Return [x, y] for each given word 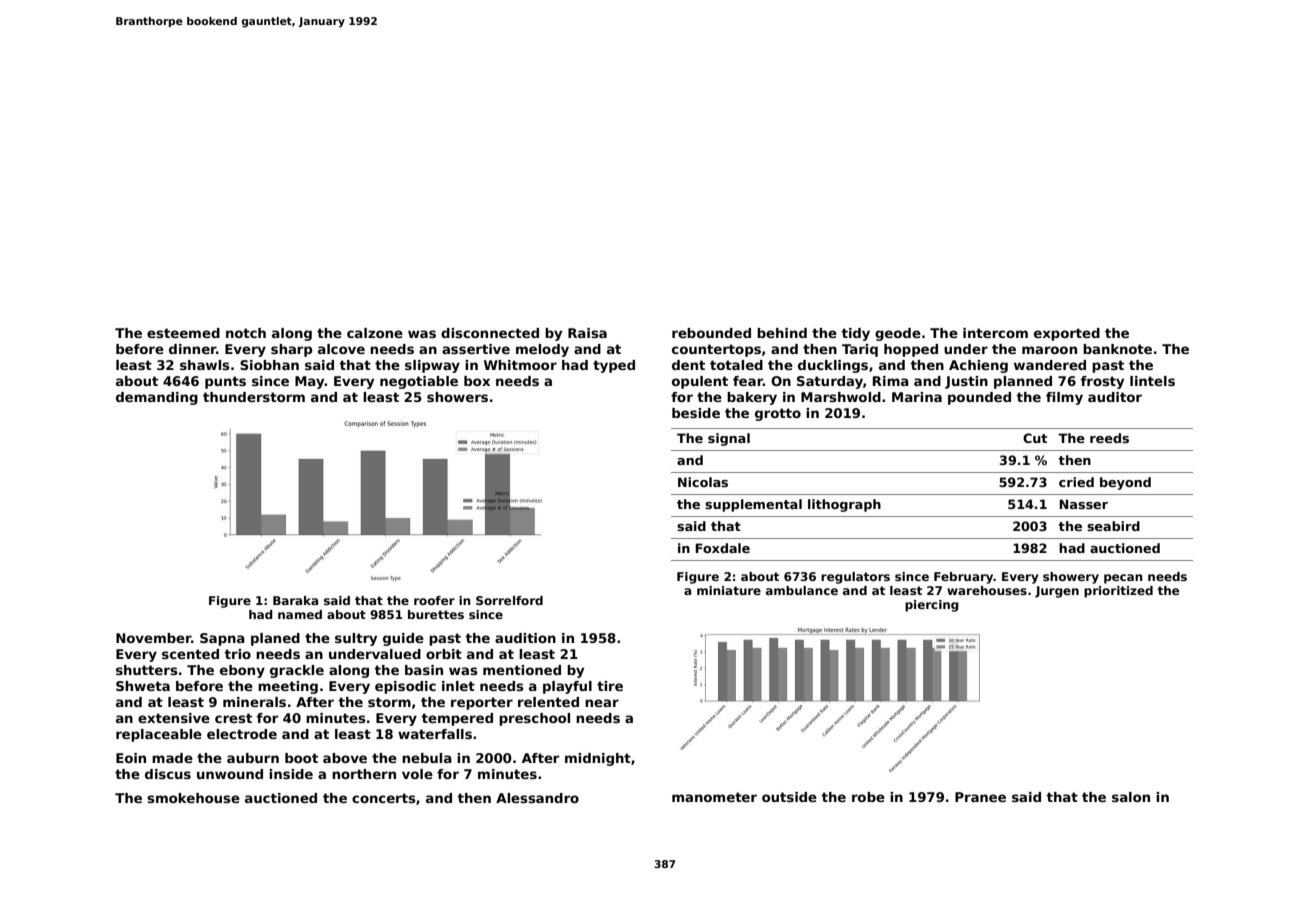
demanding [157, 398]
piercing [932, 606]
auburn [253, 758]
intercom [995, 333]
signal [729, 439]
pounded [979, 398]
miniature [729, 590]
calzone [375, 333]
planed [275, 639]
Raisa [587, 333]
